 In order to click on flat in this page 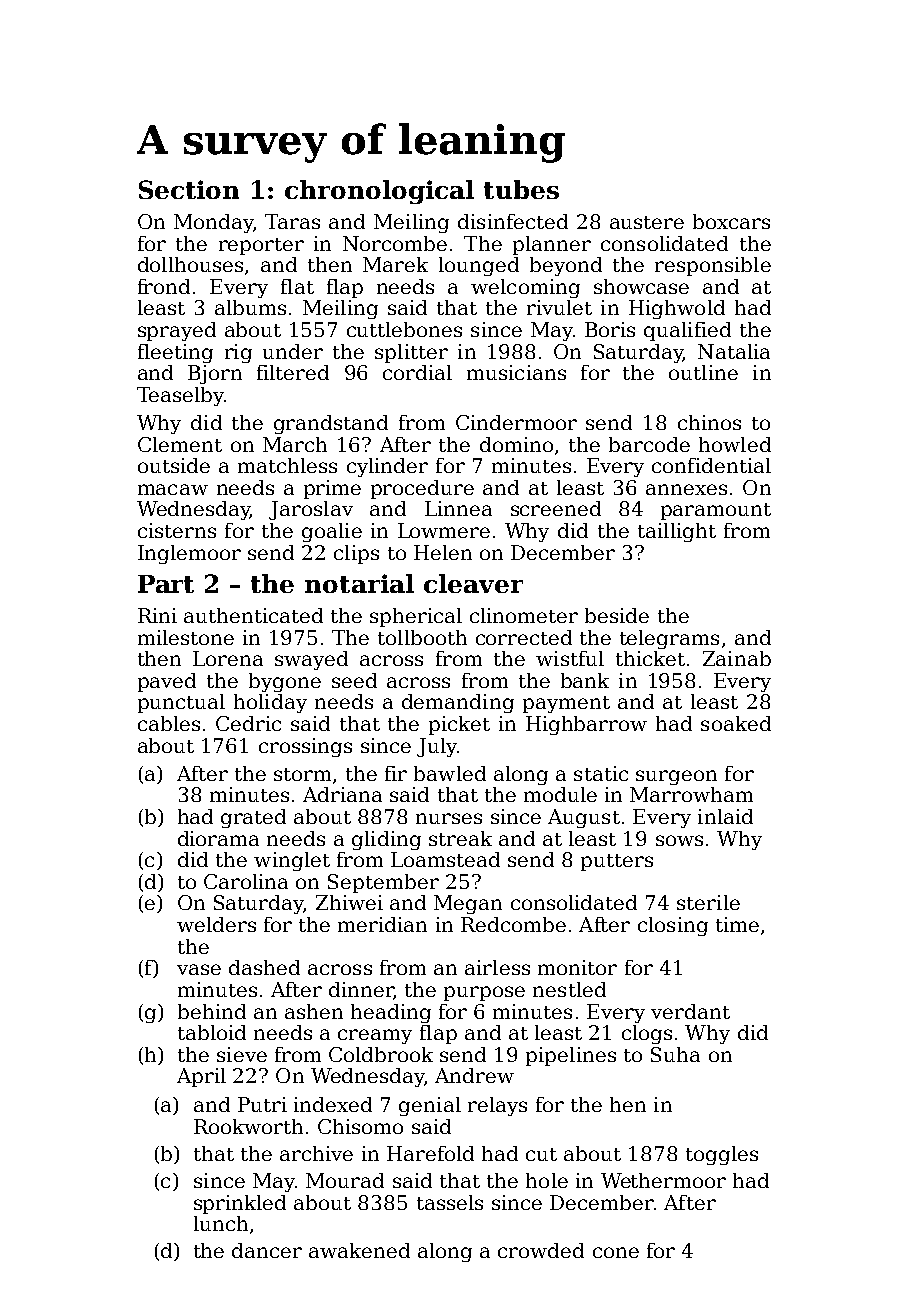, I will do `click(297, 286)`.
